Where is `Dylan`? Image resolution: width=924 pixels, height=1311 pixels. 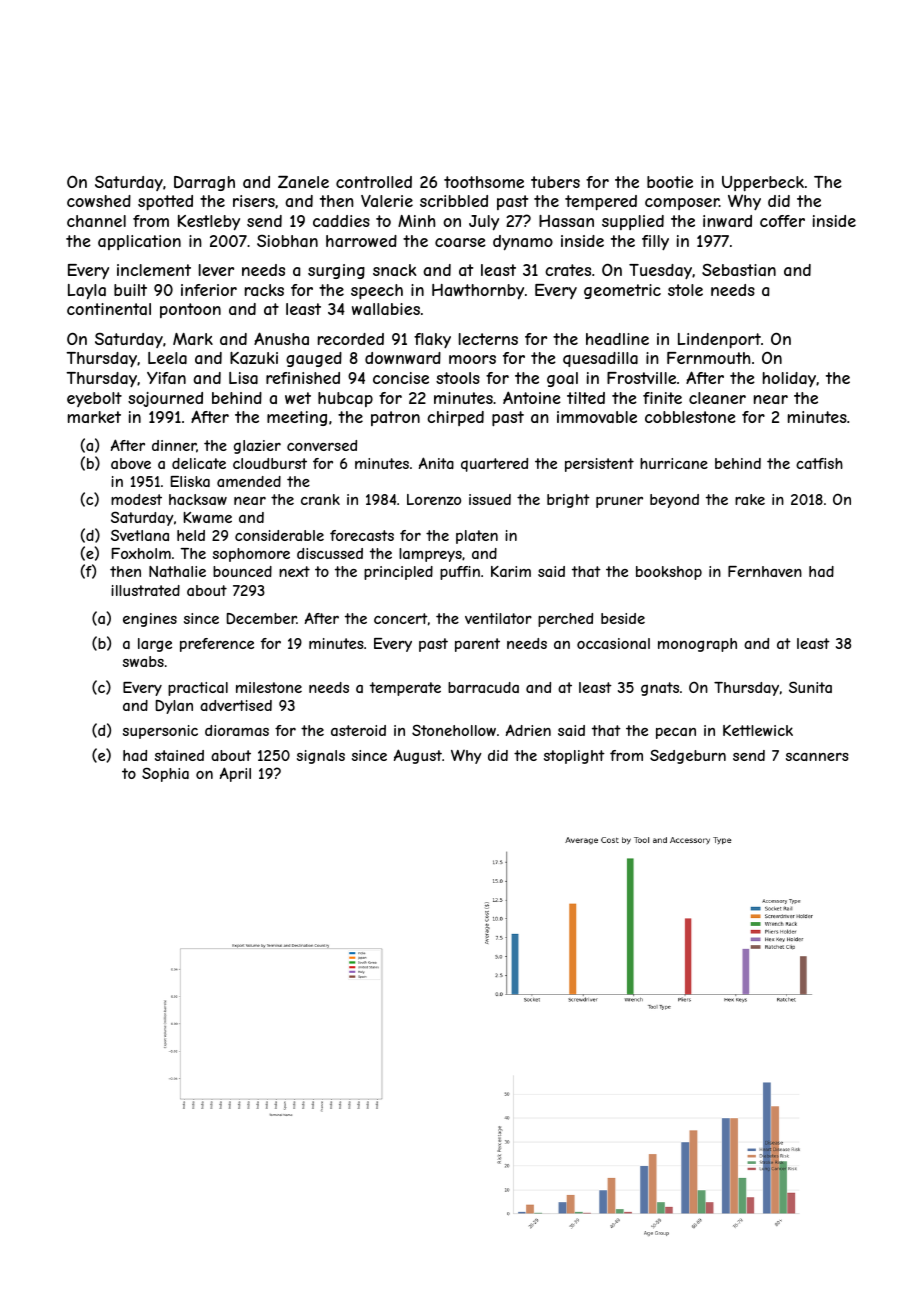 Dylan is located at coordinates (174, 707).
